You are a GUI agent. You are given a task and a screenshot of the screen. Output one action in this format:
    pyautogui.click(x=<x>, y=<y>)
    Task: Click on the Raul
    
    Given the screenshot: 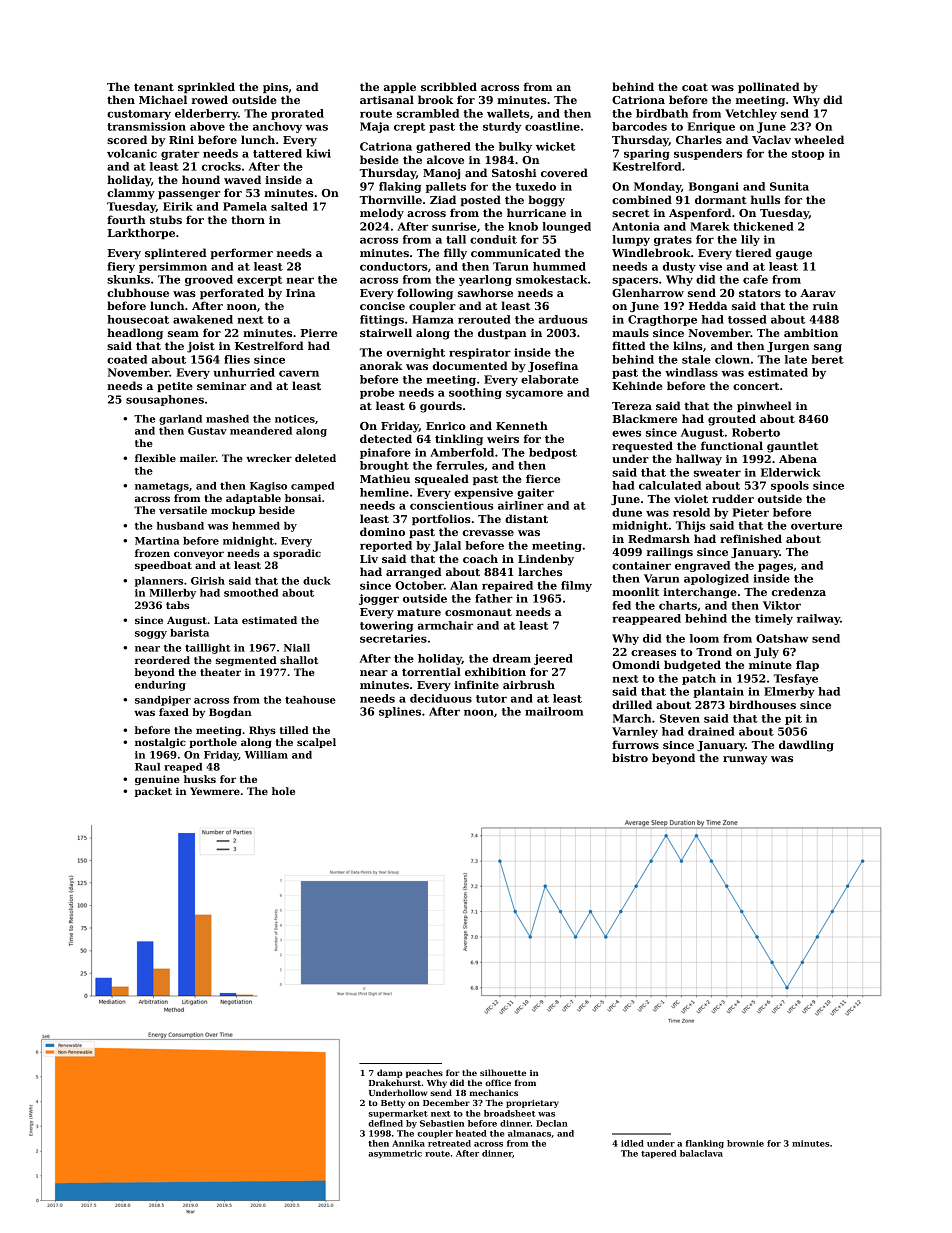 What is the action you would take?
    pyautogui.click(x=147, y=767)
